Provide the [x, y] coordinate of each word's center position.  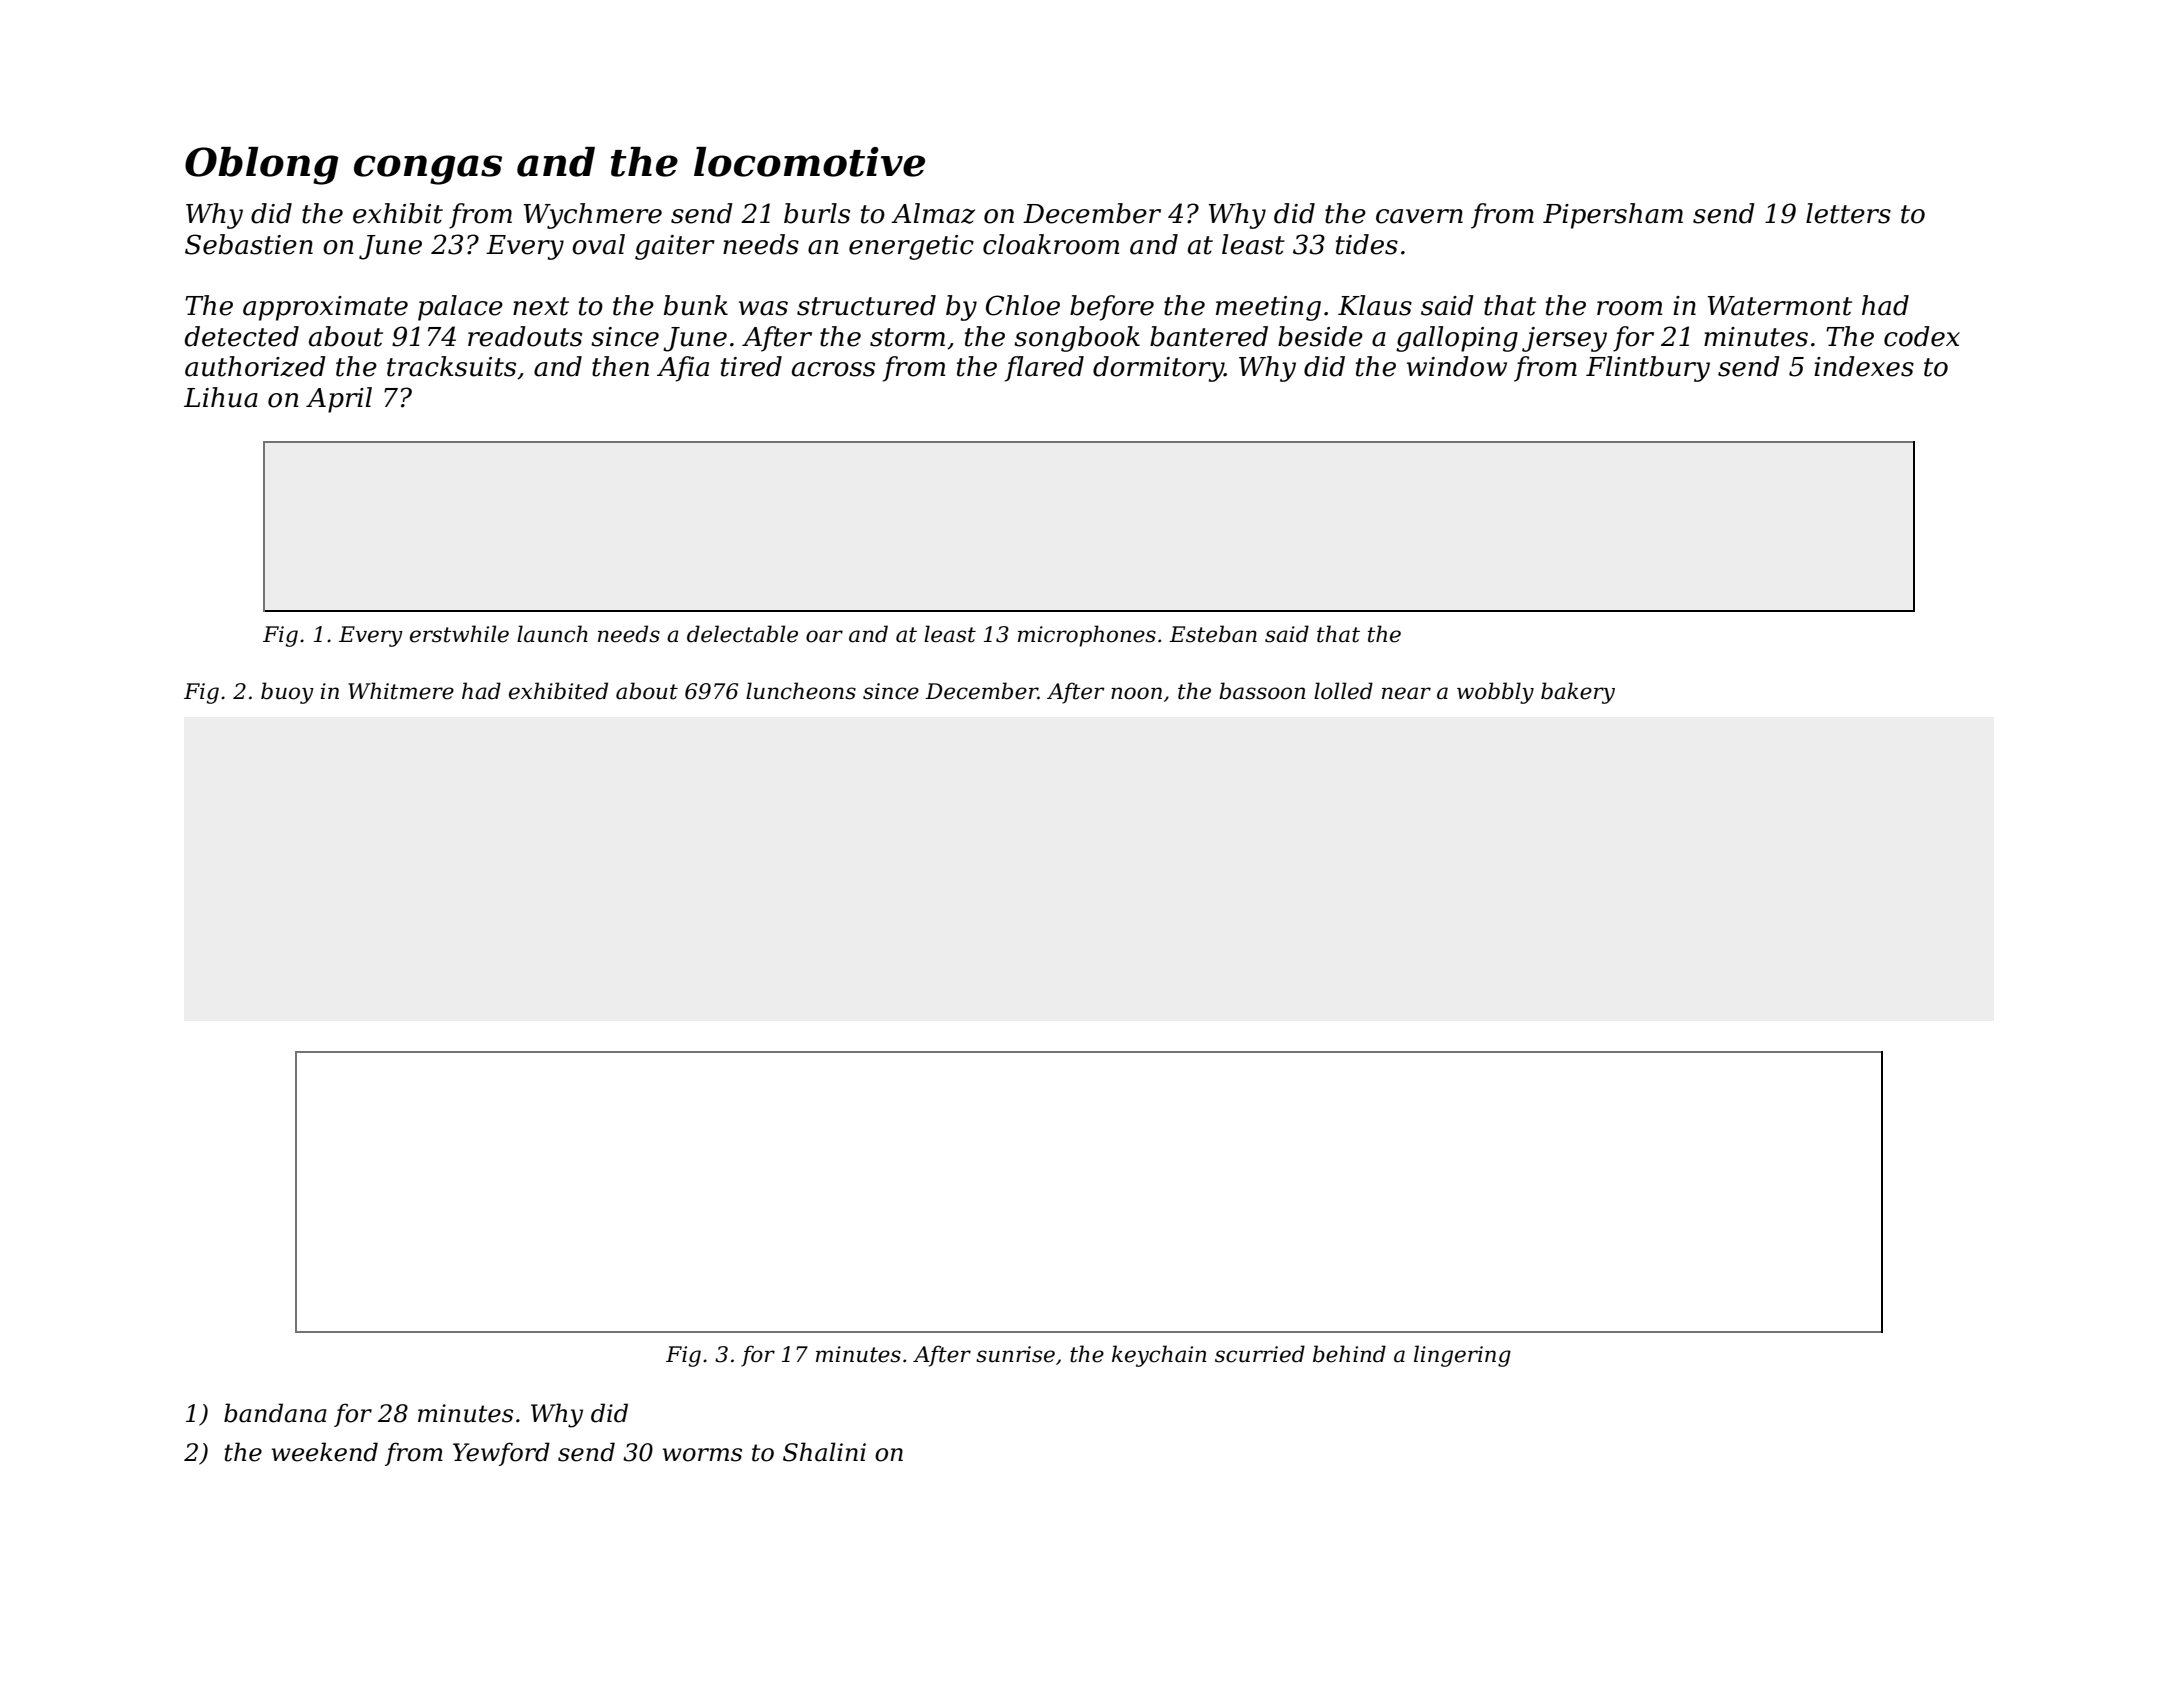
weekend [324, 1452]
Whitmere [401, 691]
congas [428, 170]
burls [817, 213]
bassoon [1262, 691]
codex [1922, 336]
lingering [1462, 1356]
